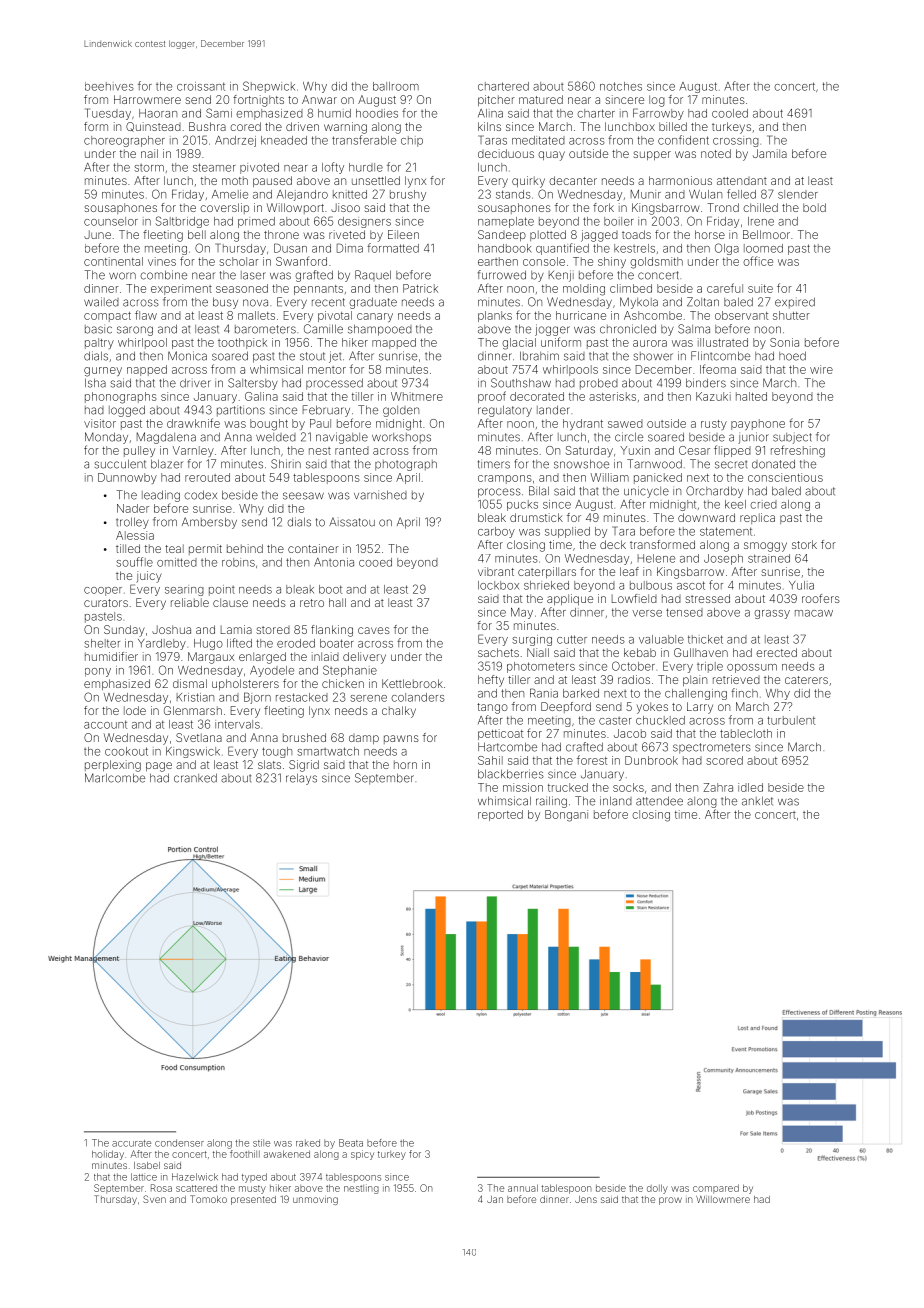 The height and width of the screenshot is (1308, 924). Describe the element at coordinates (105, 724) in the screenshot. I see `account` at that location.
